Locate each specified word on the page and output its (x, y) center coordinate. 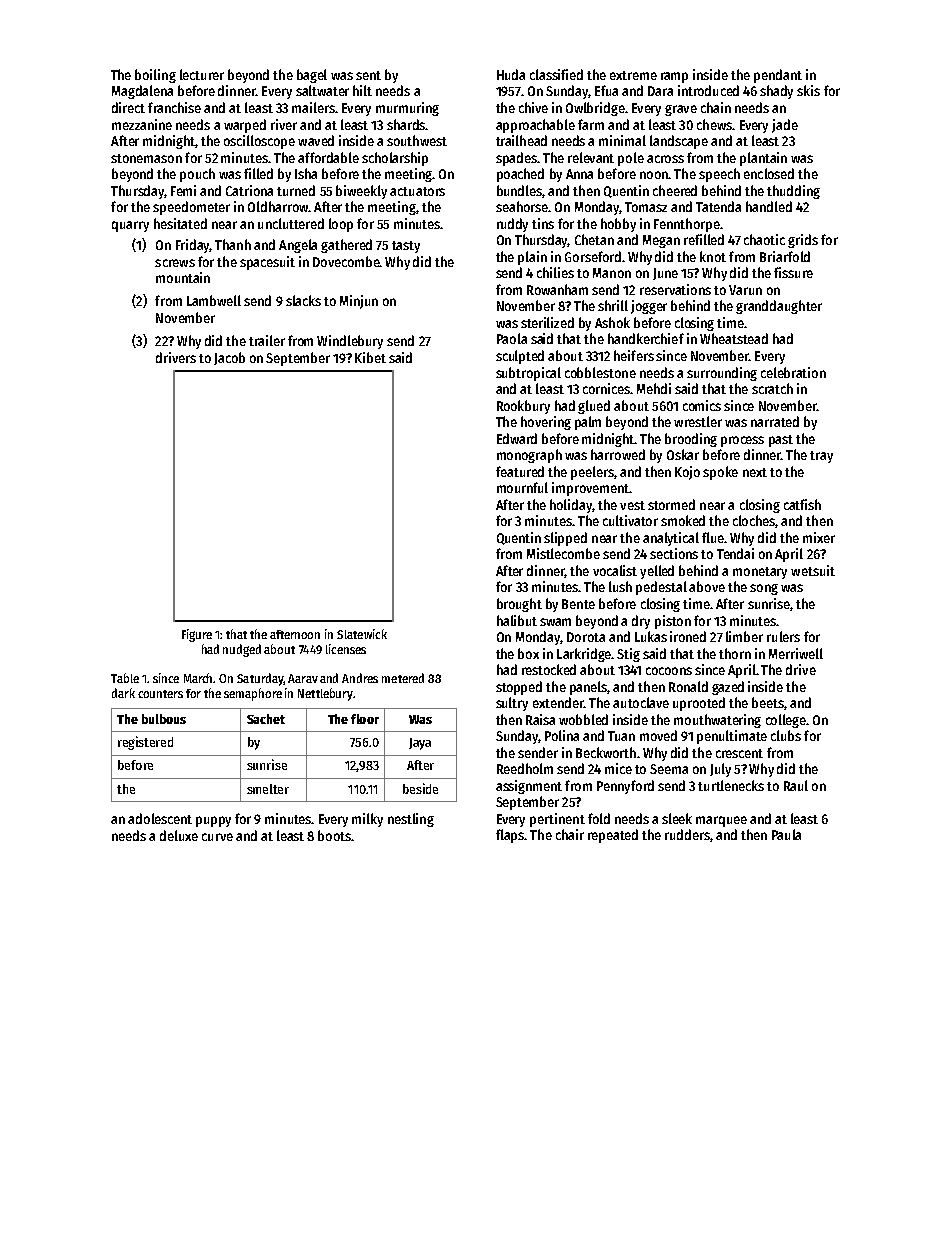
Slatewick (362, 634)
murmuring (407, 109)
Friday (193, 246)
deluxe (179, 835)
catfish (802, 504)
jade (785, 126)
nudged (242, 650)
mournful (522, 487)
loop (341, 225)
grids (803, 241)
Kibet (370, 357)
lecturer (202, 74)
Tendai (735, 553)
